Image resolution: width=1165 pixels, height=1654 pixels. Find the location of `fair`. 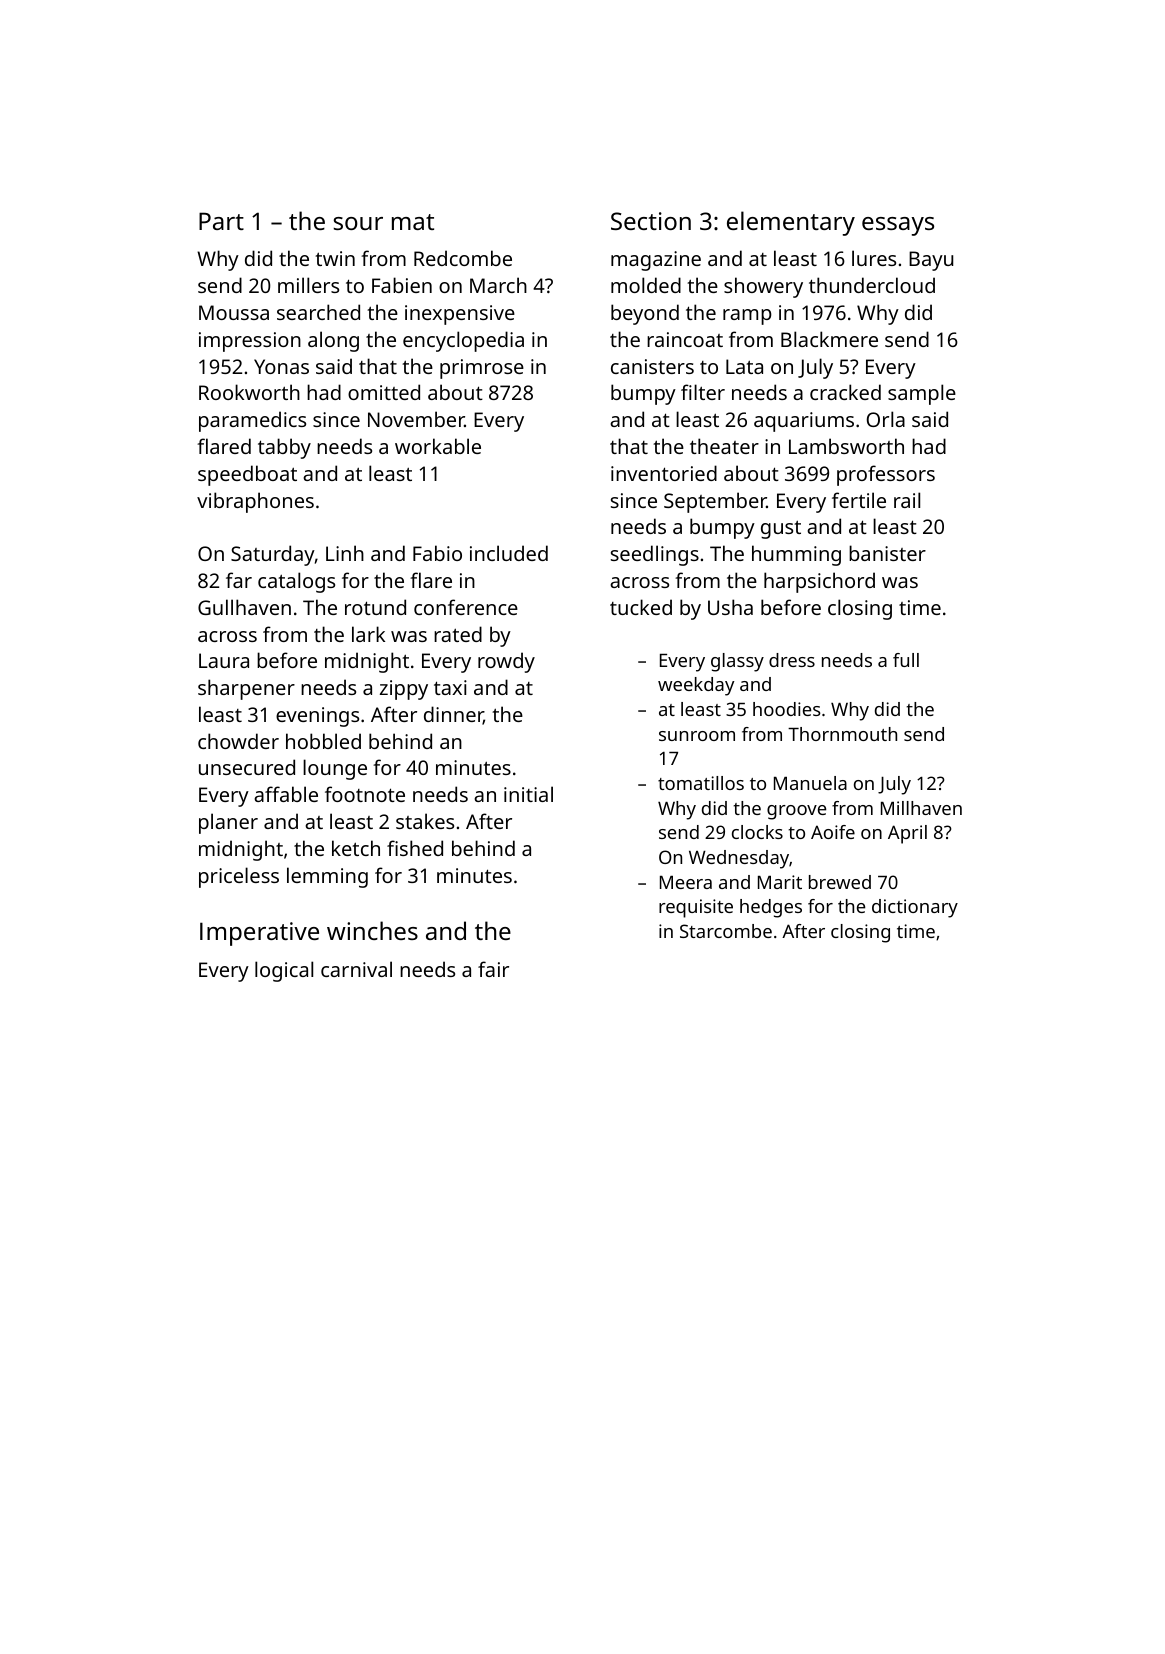

fair is located at coordinates (493, 969).
